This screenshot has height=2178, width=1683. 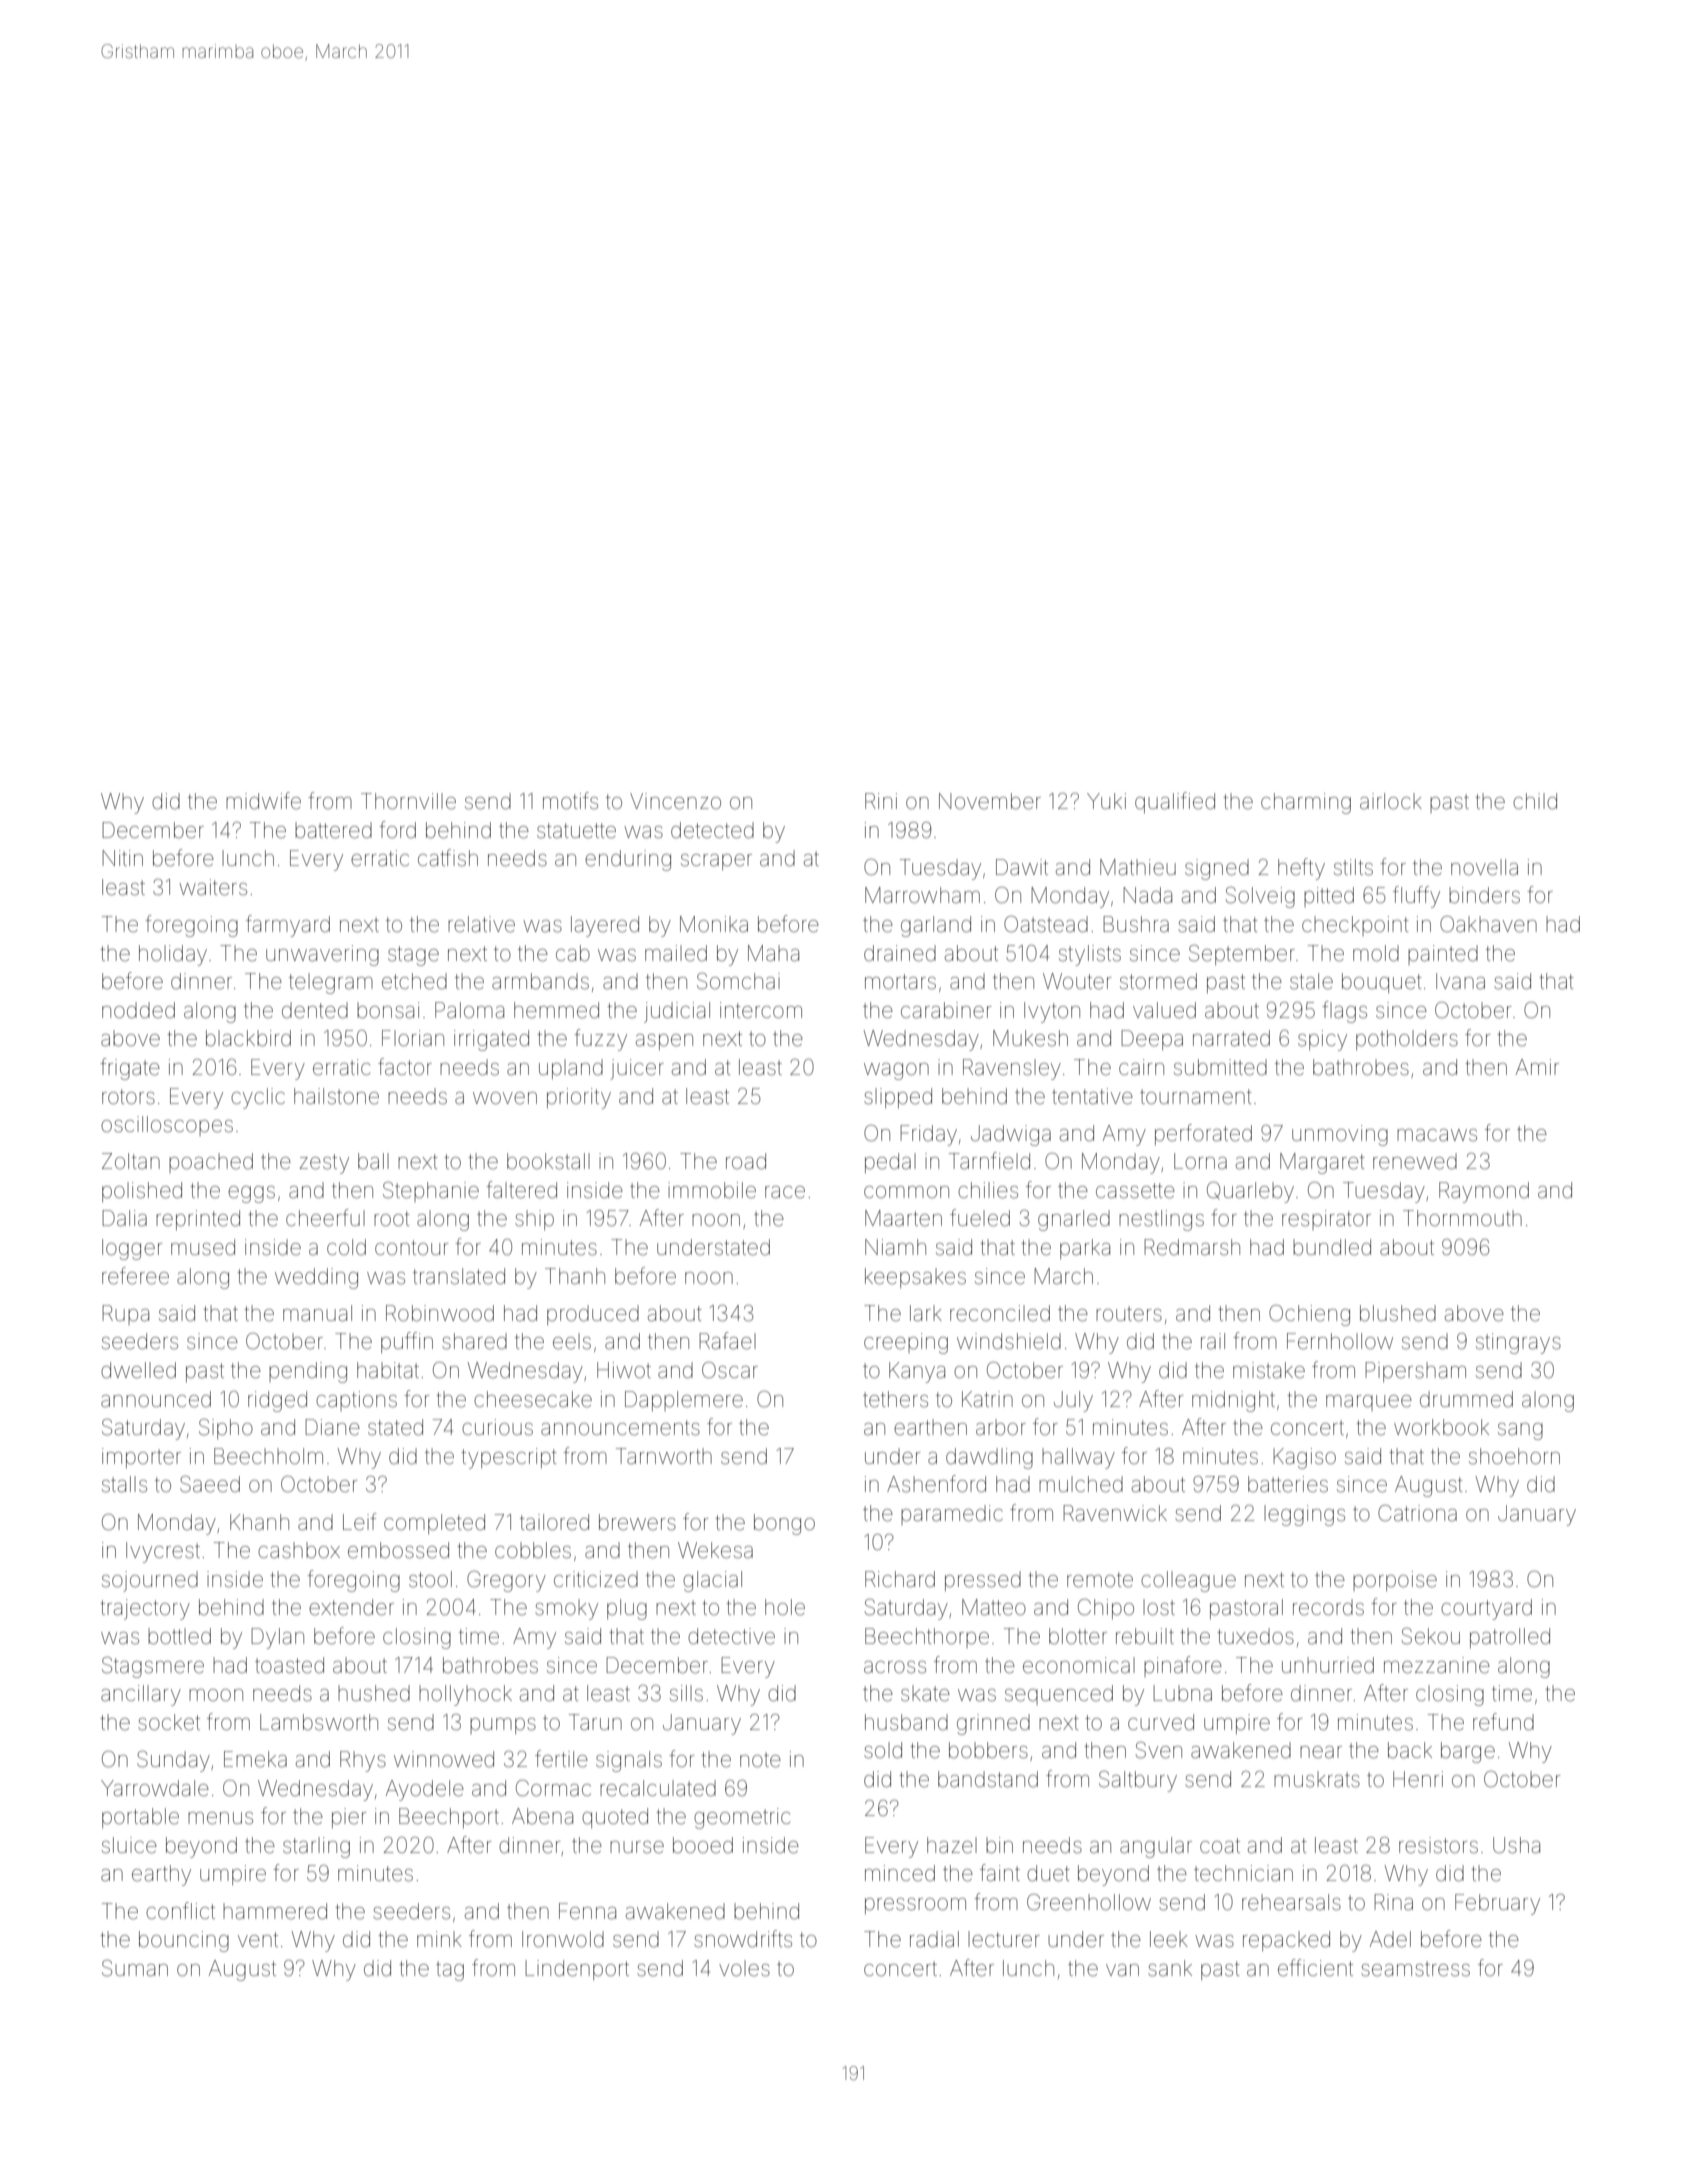 What do you see at coordinates (1514, 1456) in the screenshot?
I see `shoehorn` at bounding box center [1514, 1456].
